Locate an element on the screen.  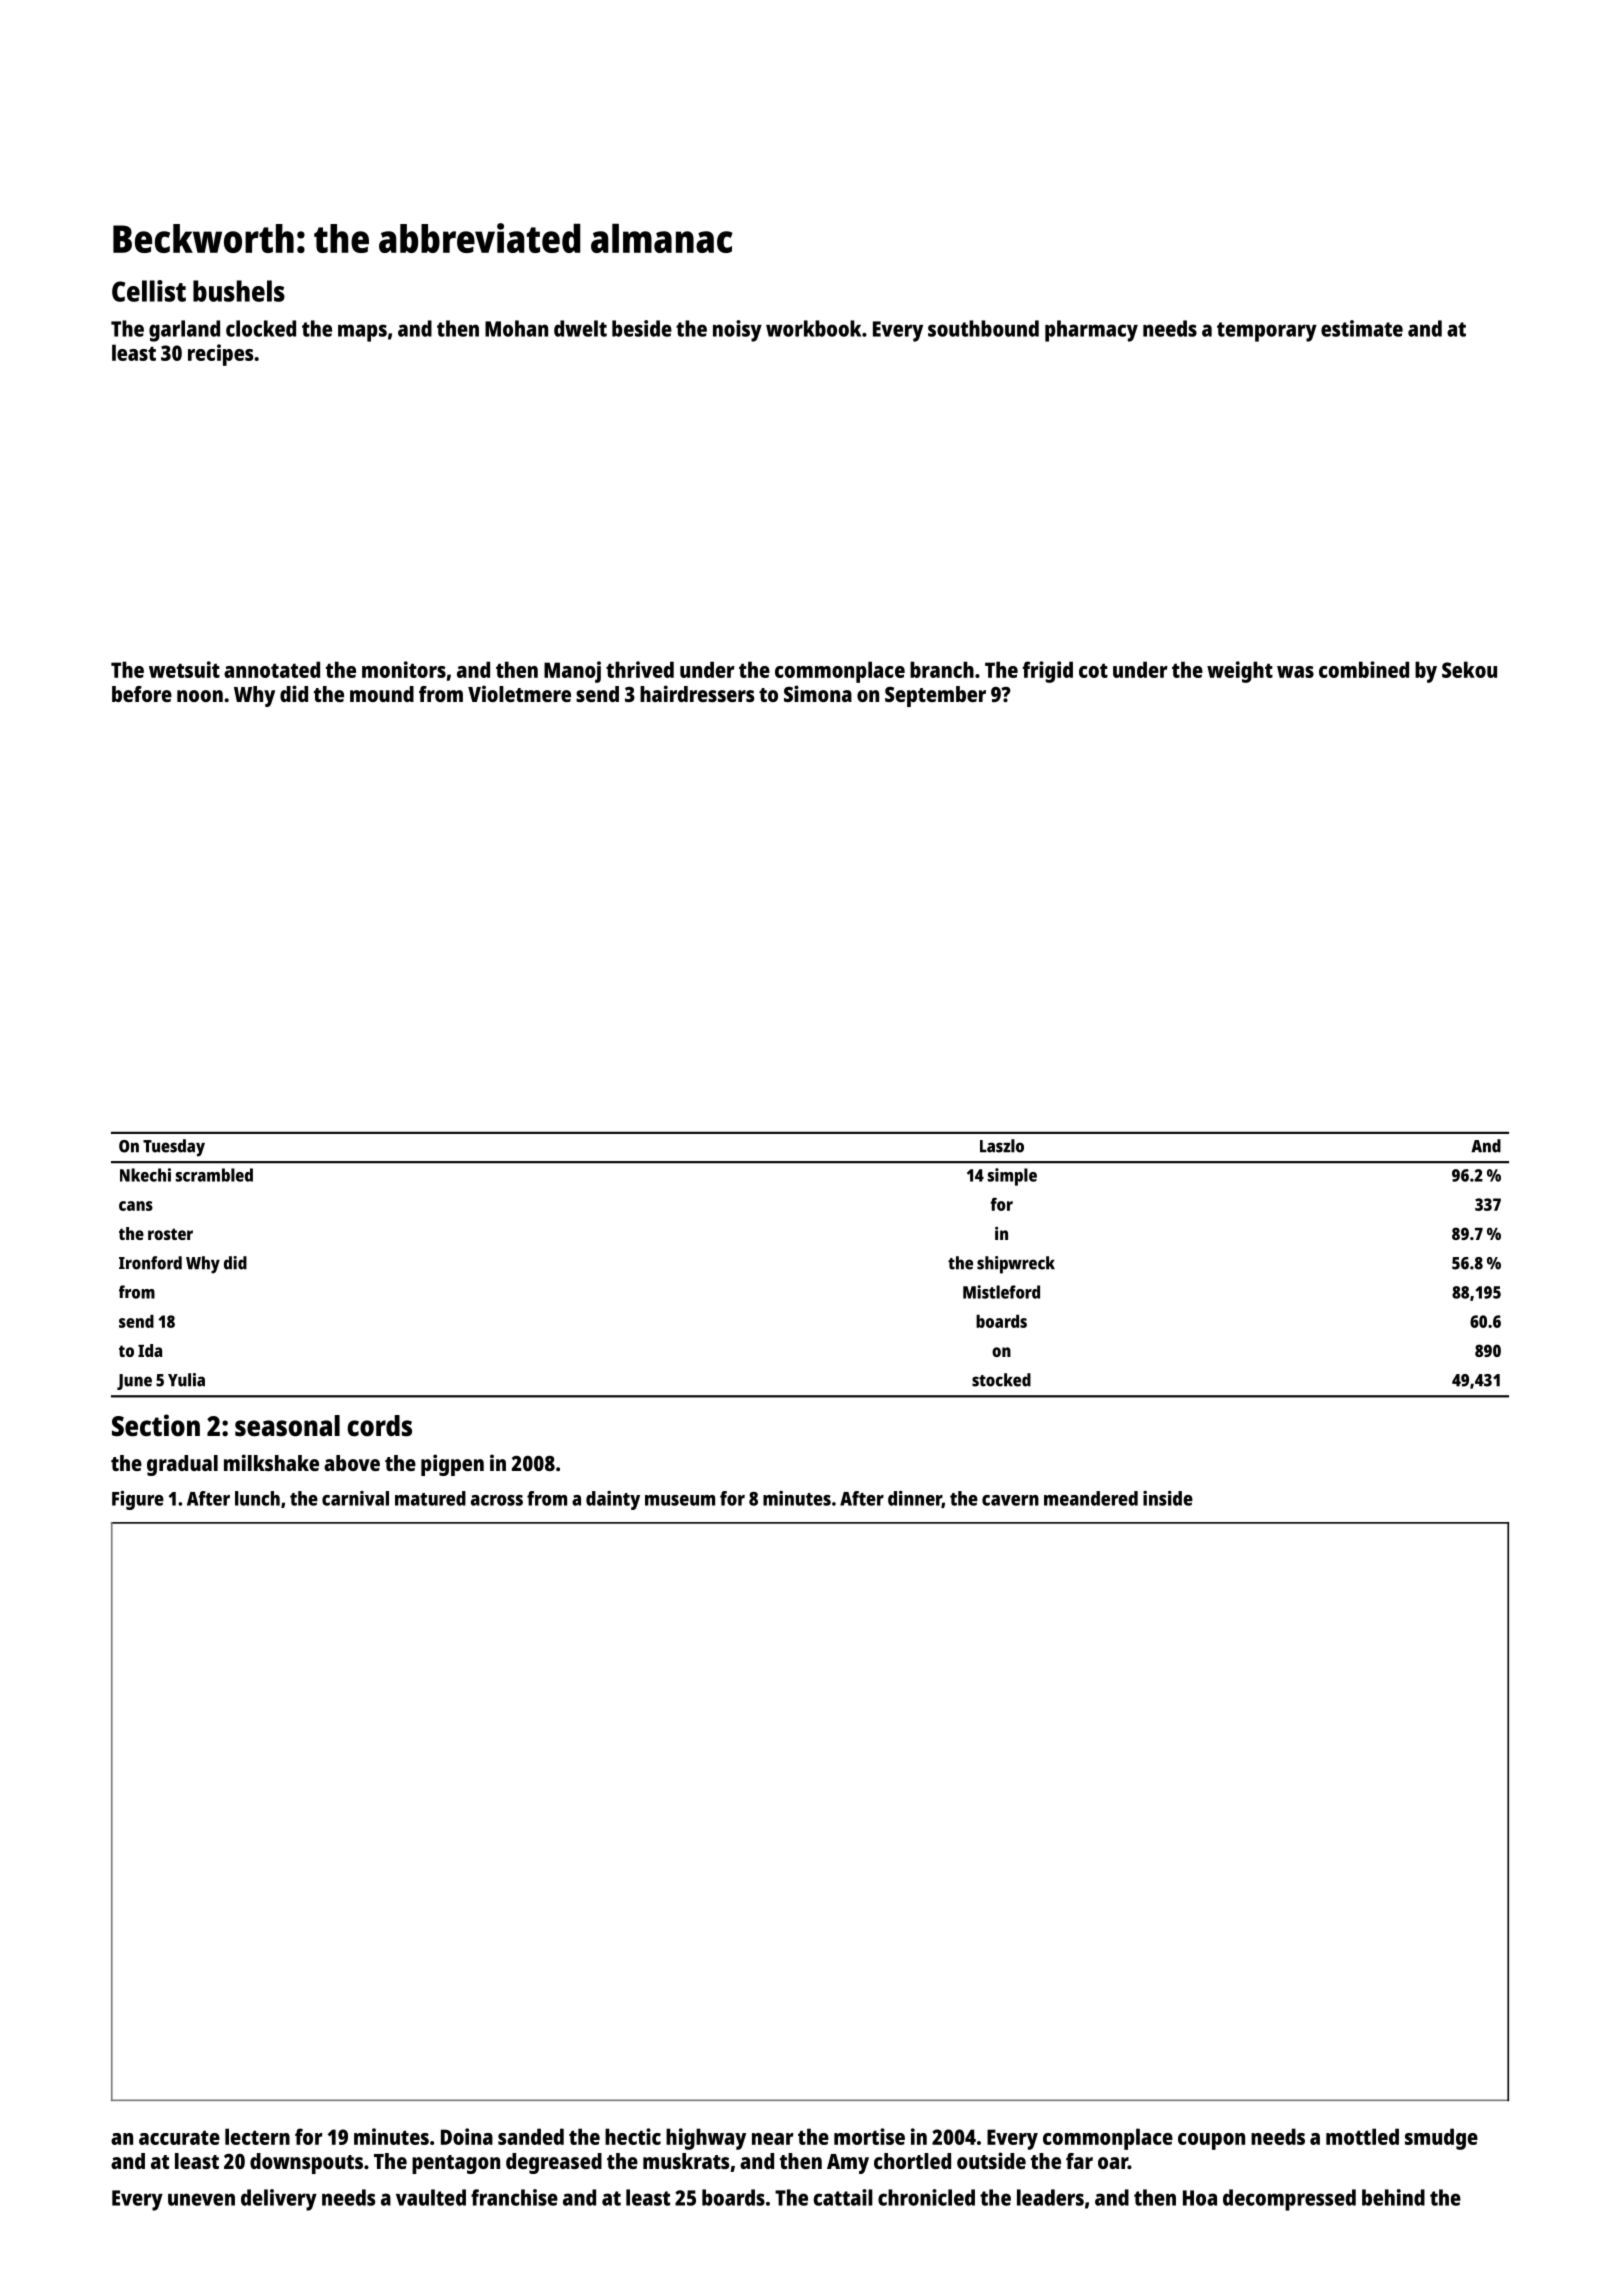
Figure is located at coordinates (138, 1500).
